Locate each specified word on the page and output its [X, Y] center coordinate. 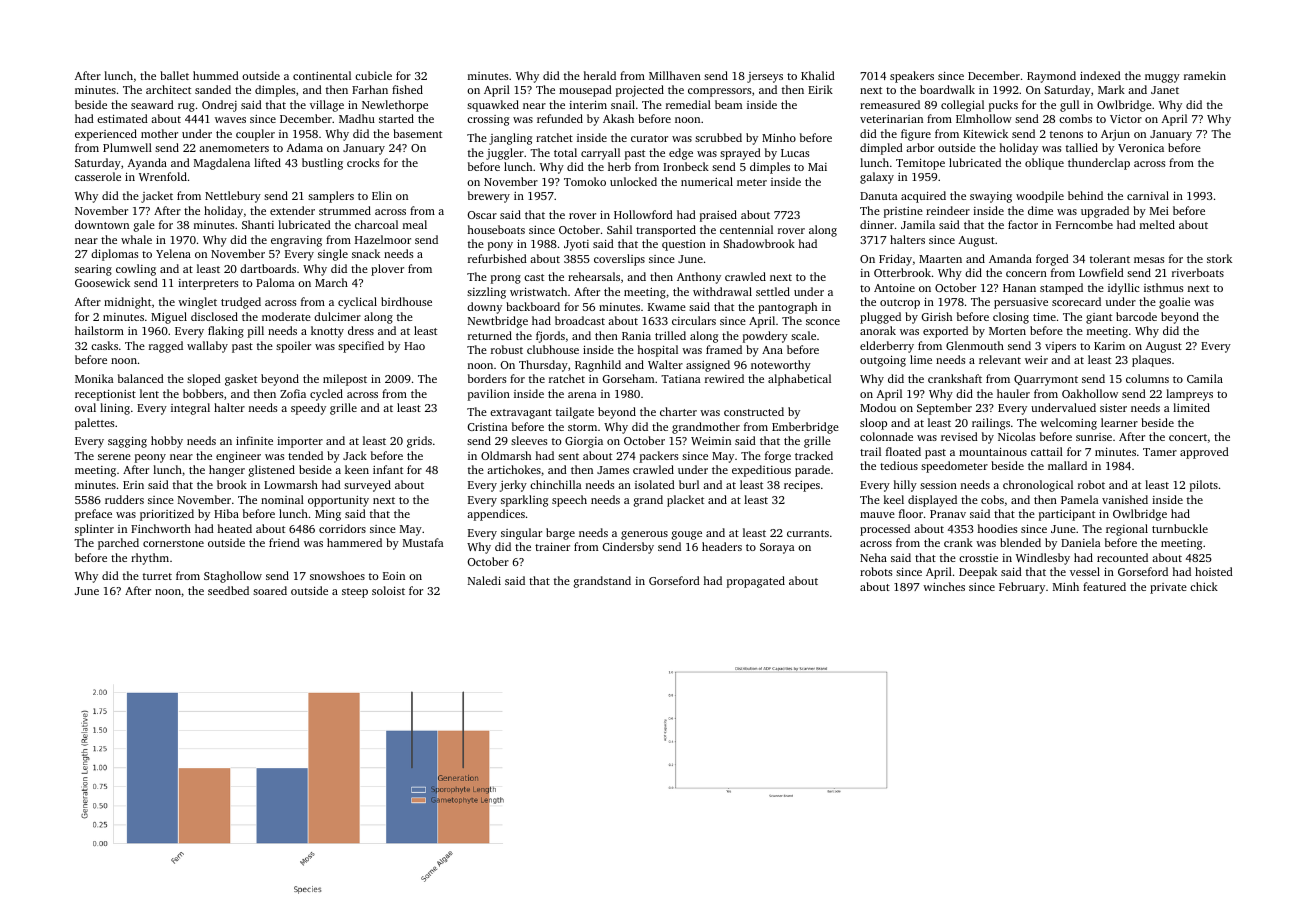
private [1168, 588]
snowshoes [337, 575]
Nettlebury [233, 197]
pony [500, 246]
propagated [756, 582]
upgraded [1105, 212]
